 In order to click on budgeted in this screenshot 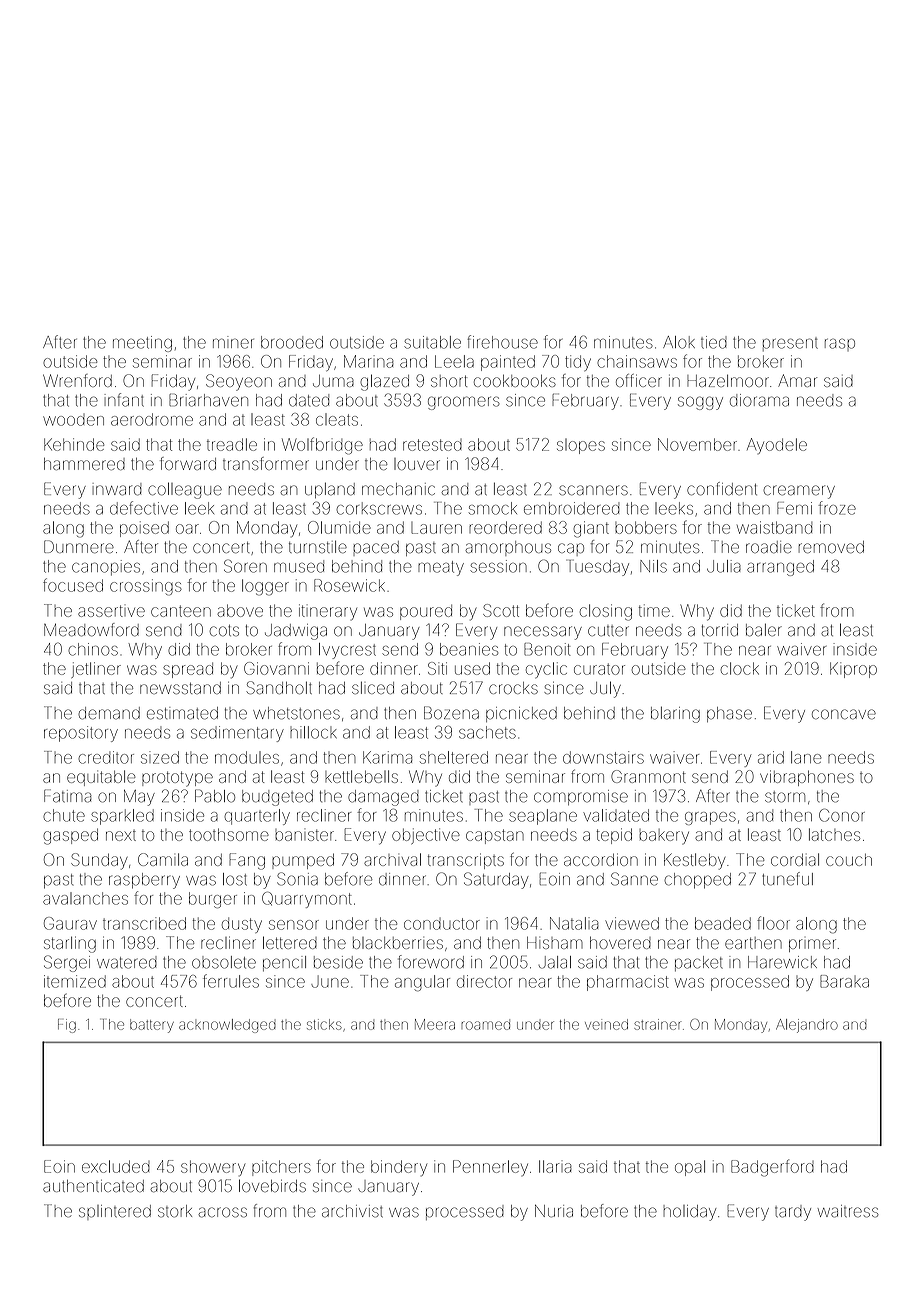, I will do `click(277, 798)`.
